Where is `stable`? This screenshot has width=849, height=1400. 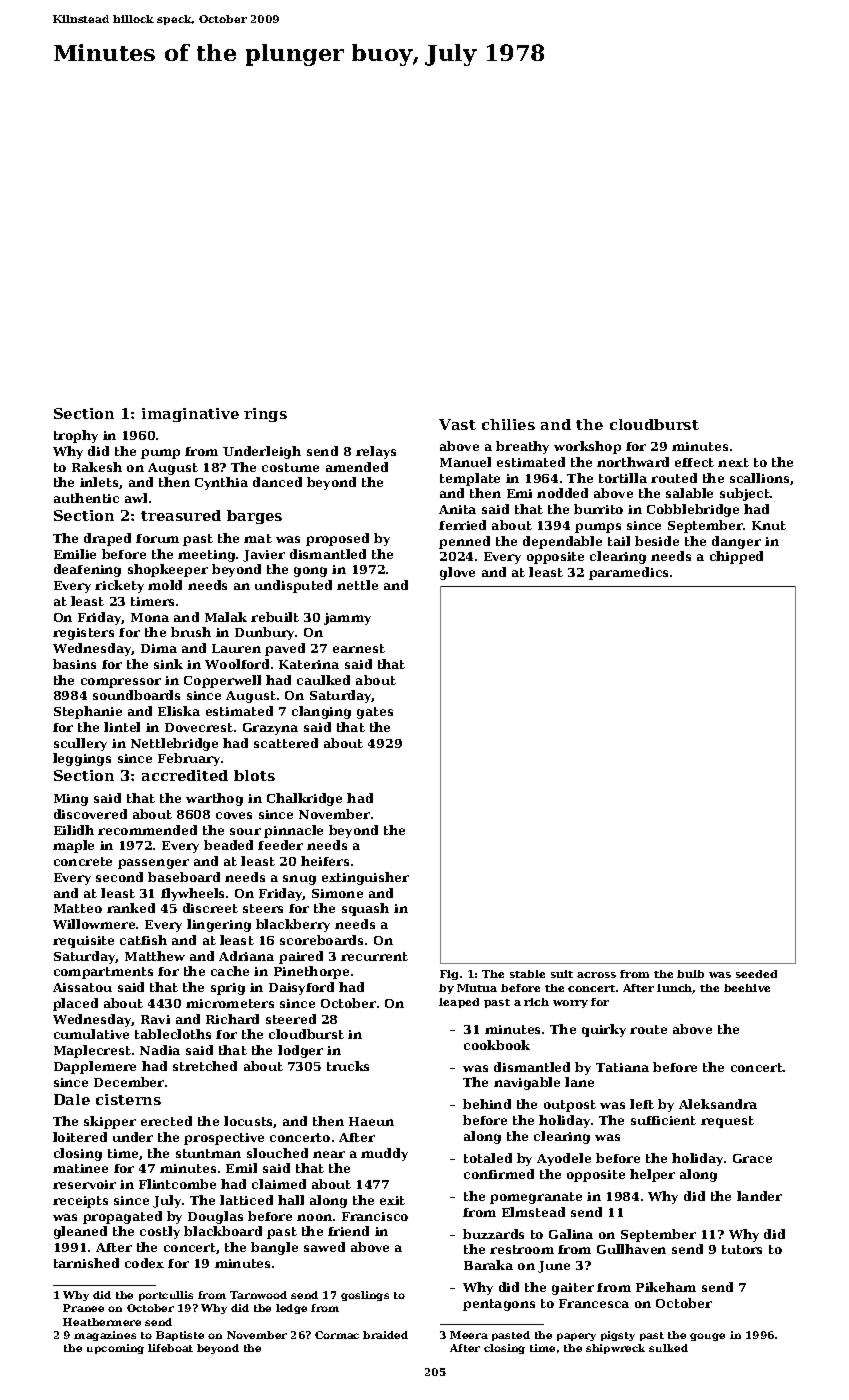 stable is located at coordinates (527, 974).
